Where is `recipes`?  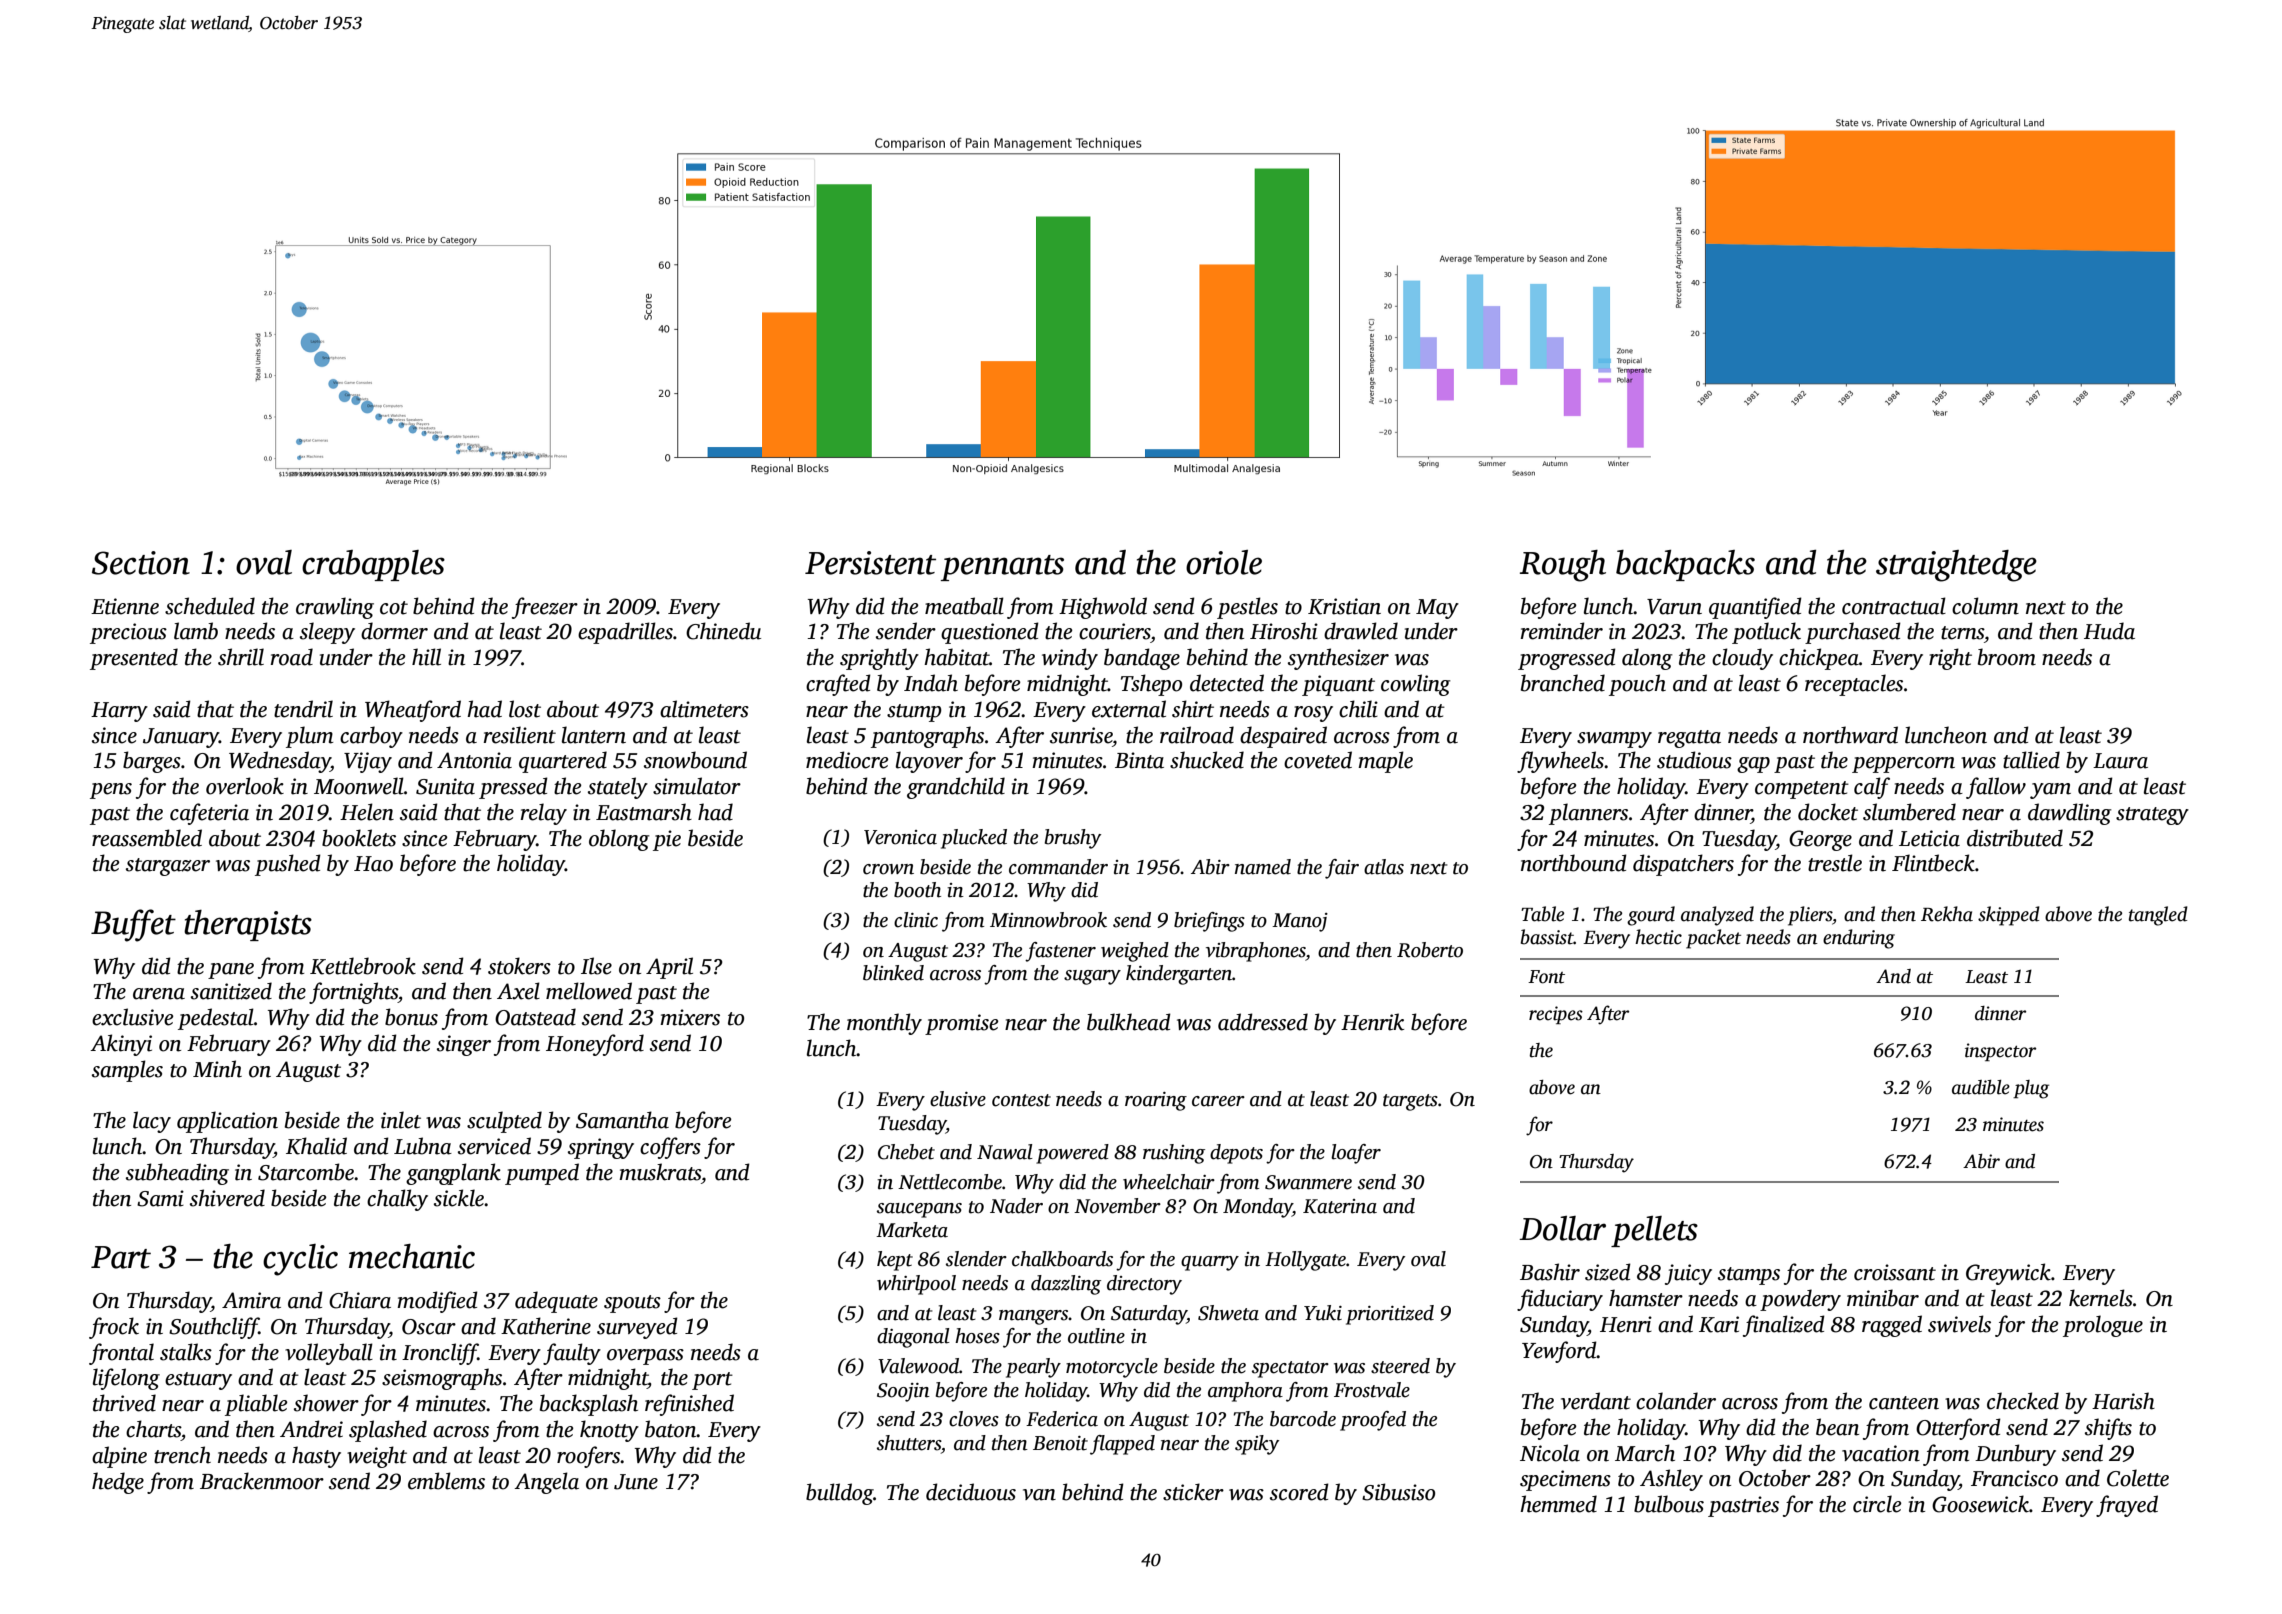 recipes is located at coordinates (1556, 1015).
